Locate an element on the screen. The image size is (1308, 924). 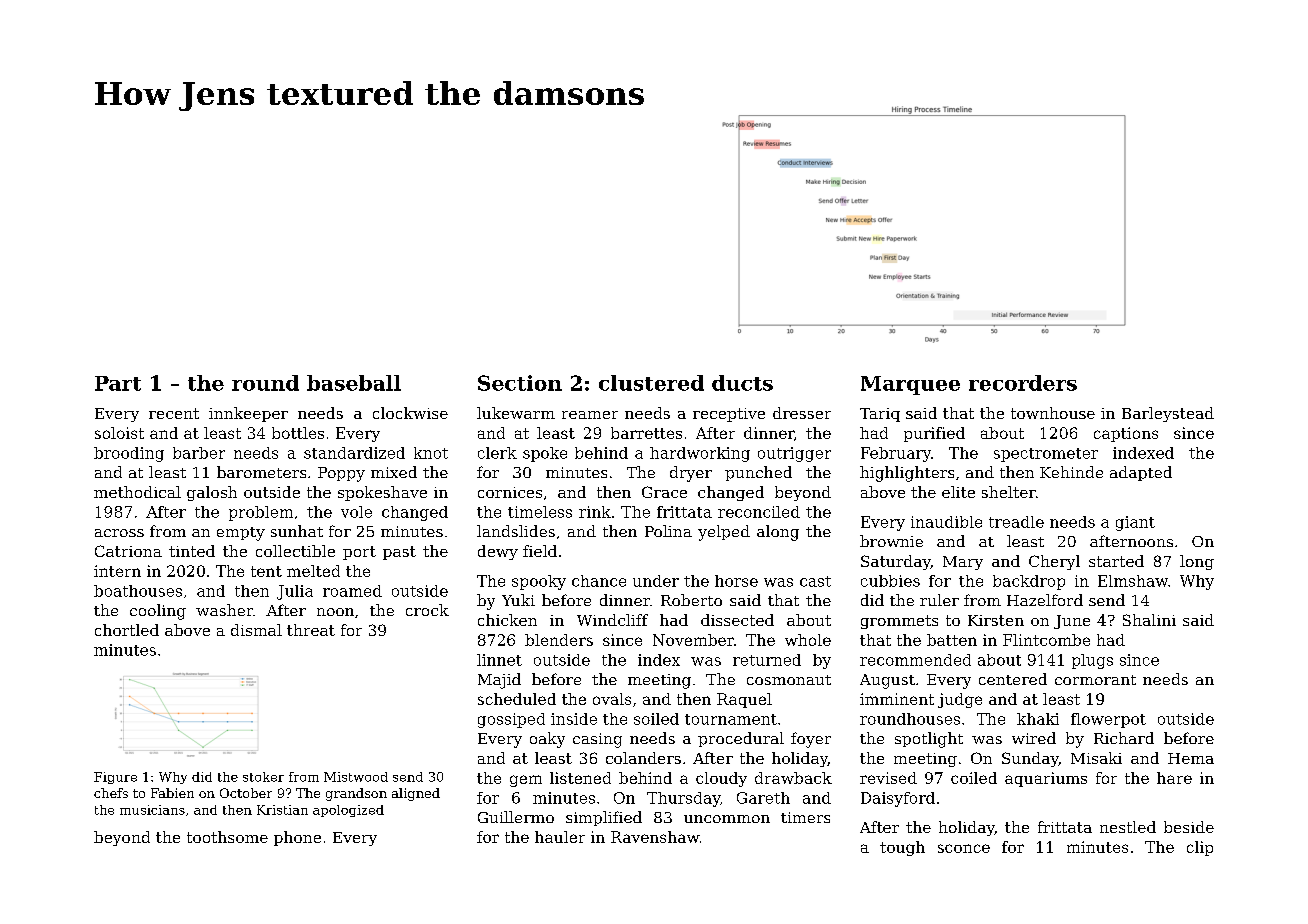
shelter is located at coordinates (1009, 492).
